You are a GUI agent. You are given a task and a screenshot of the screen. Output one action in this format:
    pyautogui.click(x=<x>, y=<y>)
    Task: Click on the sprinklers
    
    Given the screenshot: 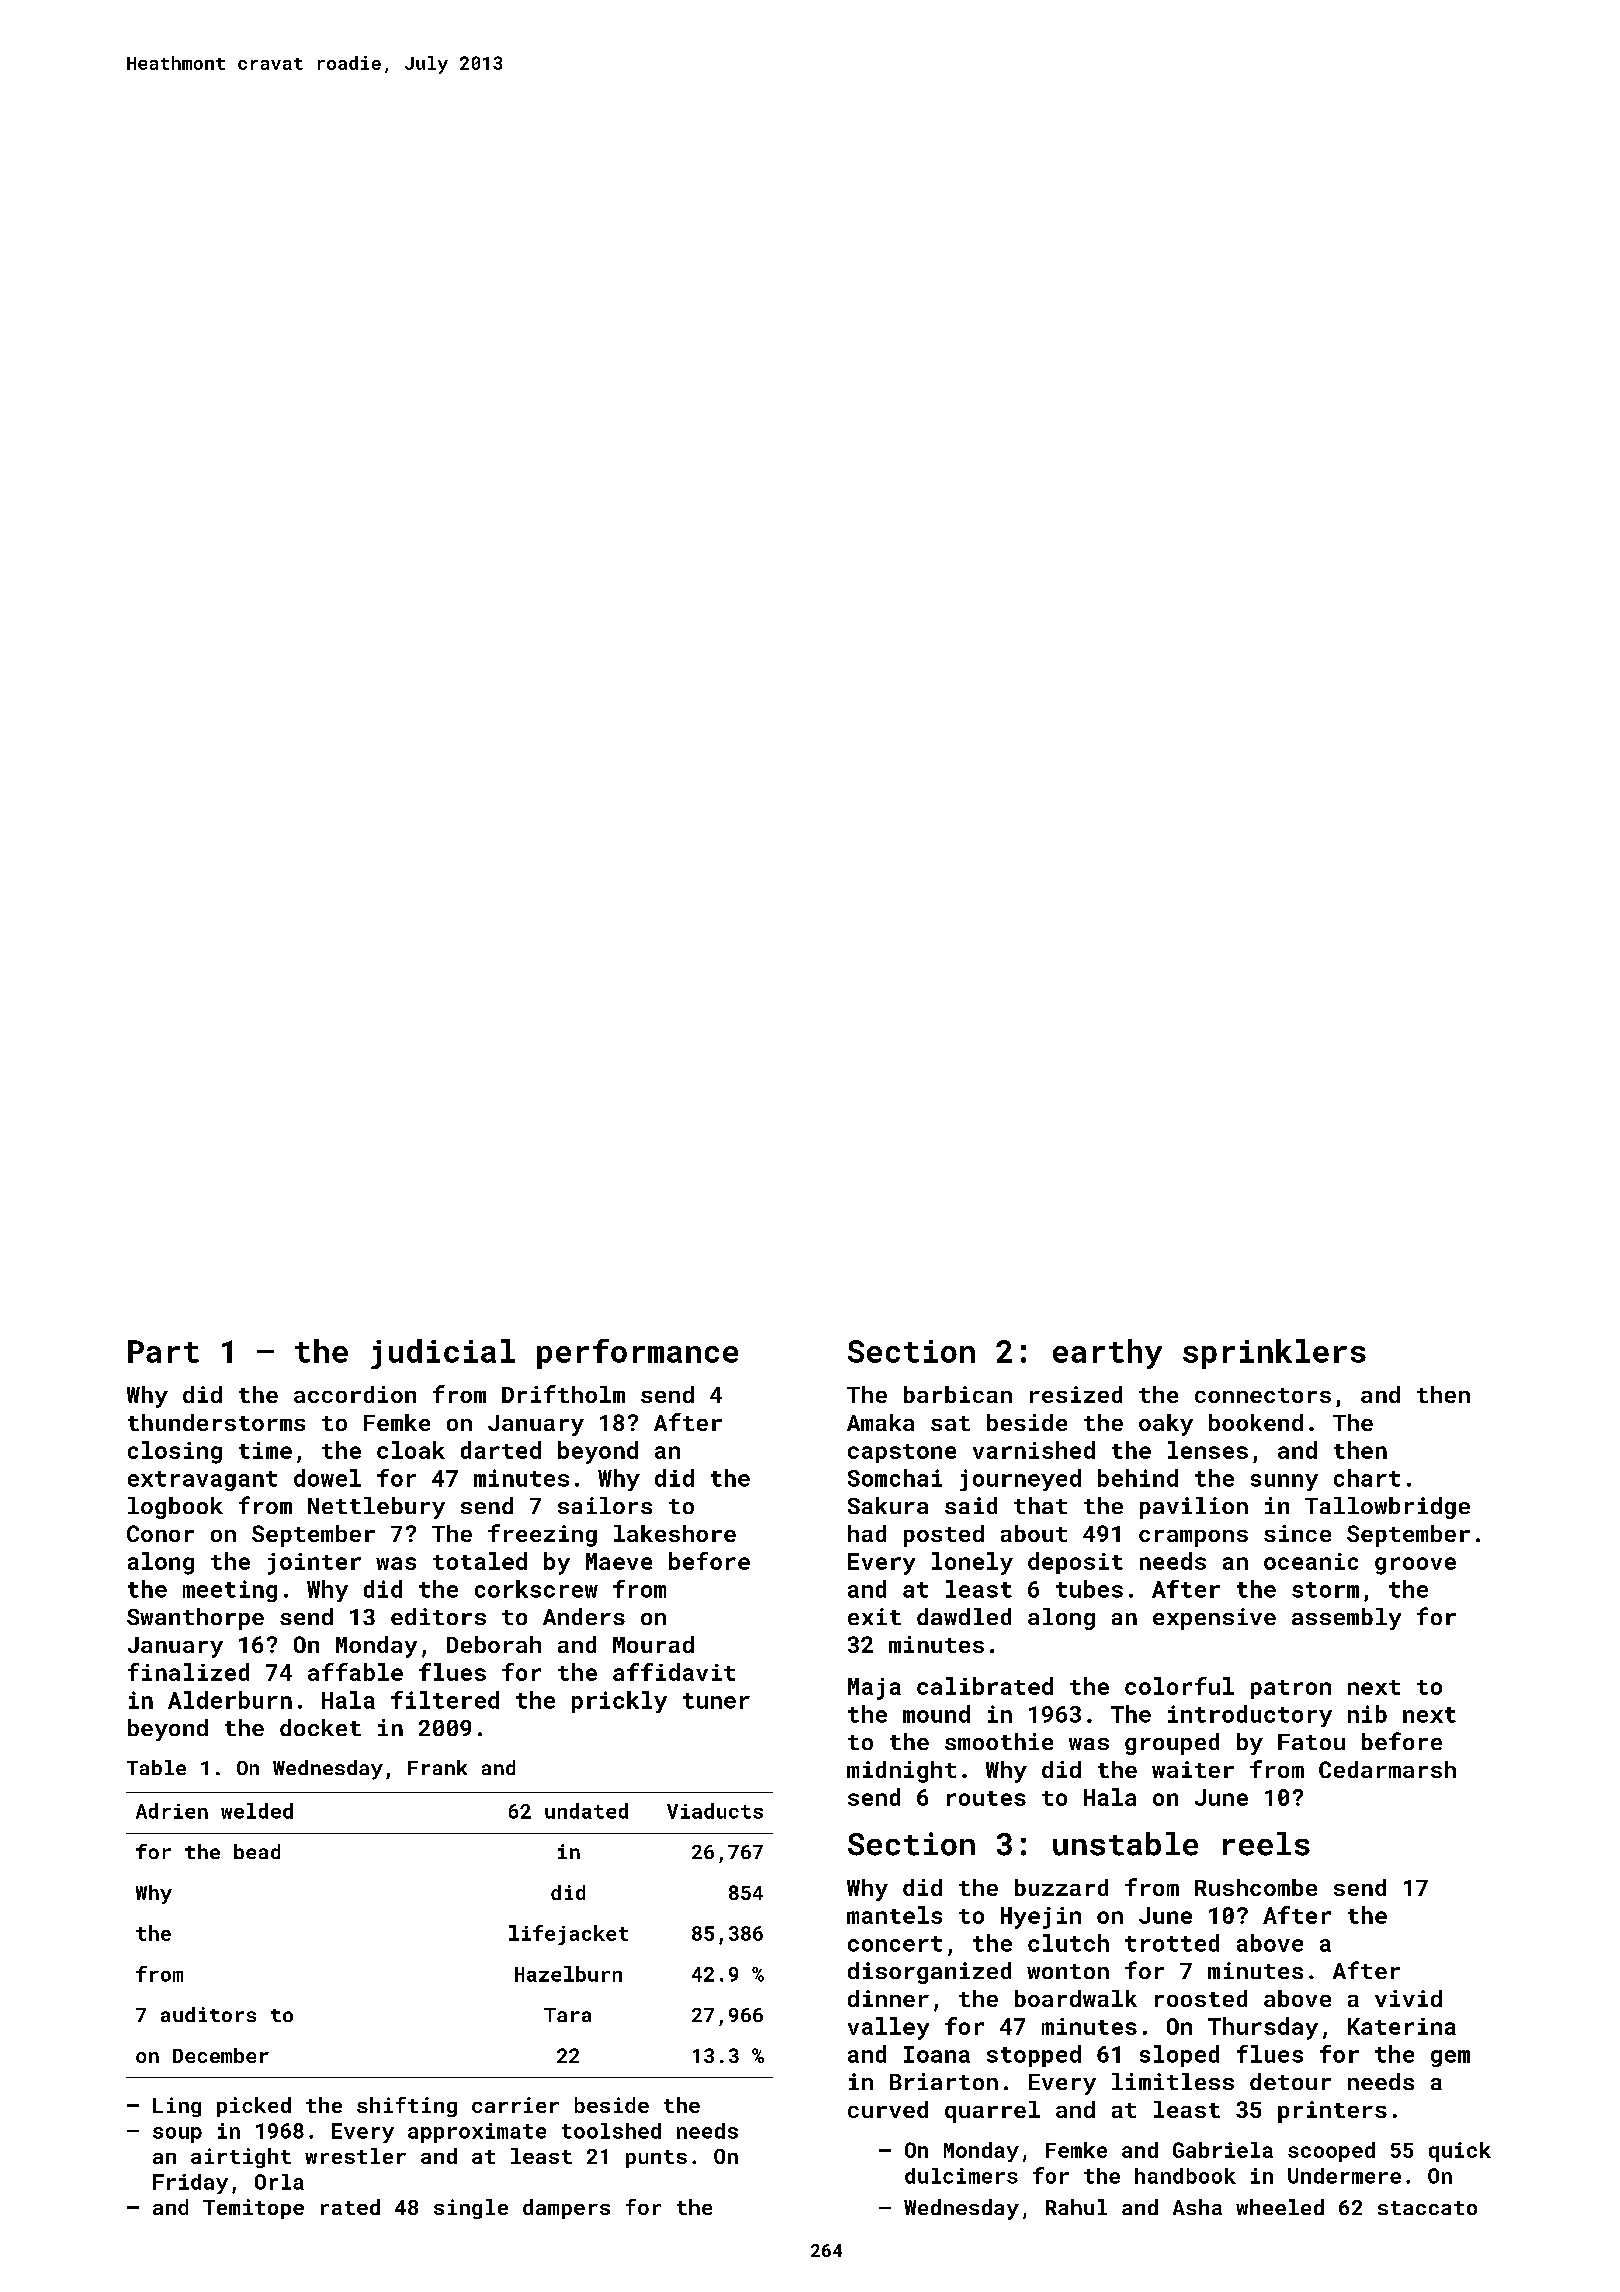 What is the action you would take?
    pyautogui.click(x=1274, y=1354)
